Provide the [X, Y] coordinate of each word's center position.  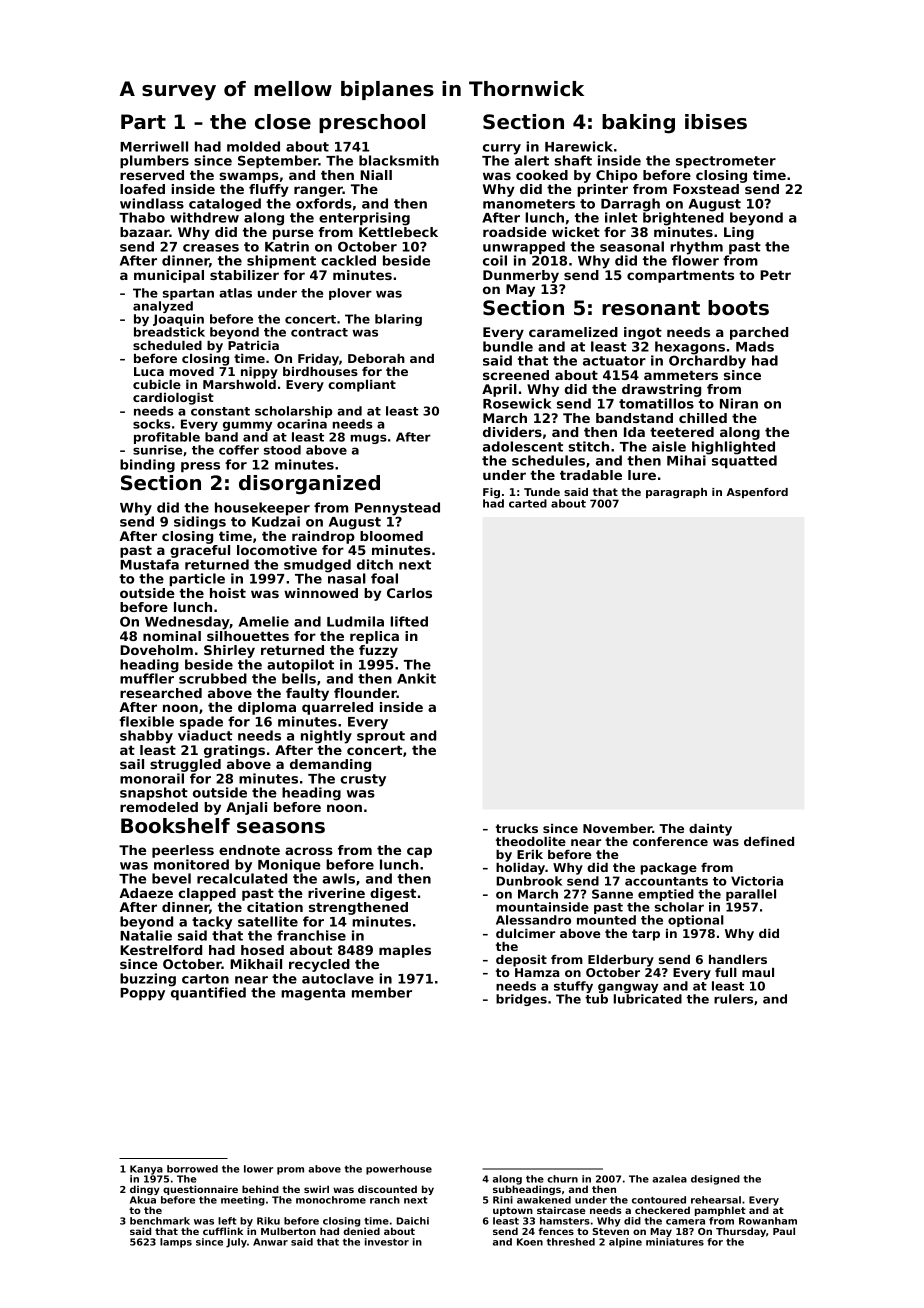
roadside [515, 232]
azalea [669, 1179]
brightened [683, 219]
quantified [208, 993]
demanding [330, 765]
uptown [513, 1211]
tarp [646, 935]
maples [405, 951]
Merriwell [154, 146]
